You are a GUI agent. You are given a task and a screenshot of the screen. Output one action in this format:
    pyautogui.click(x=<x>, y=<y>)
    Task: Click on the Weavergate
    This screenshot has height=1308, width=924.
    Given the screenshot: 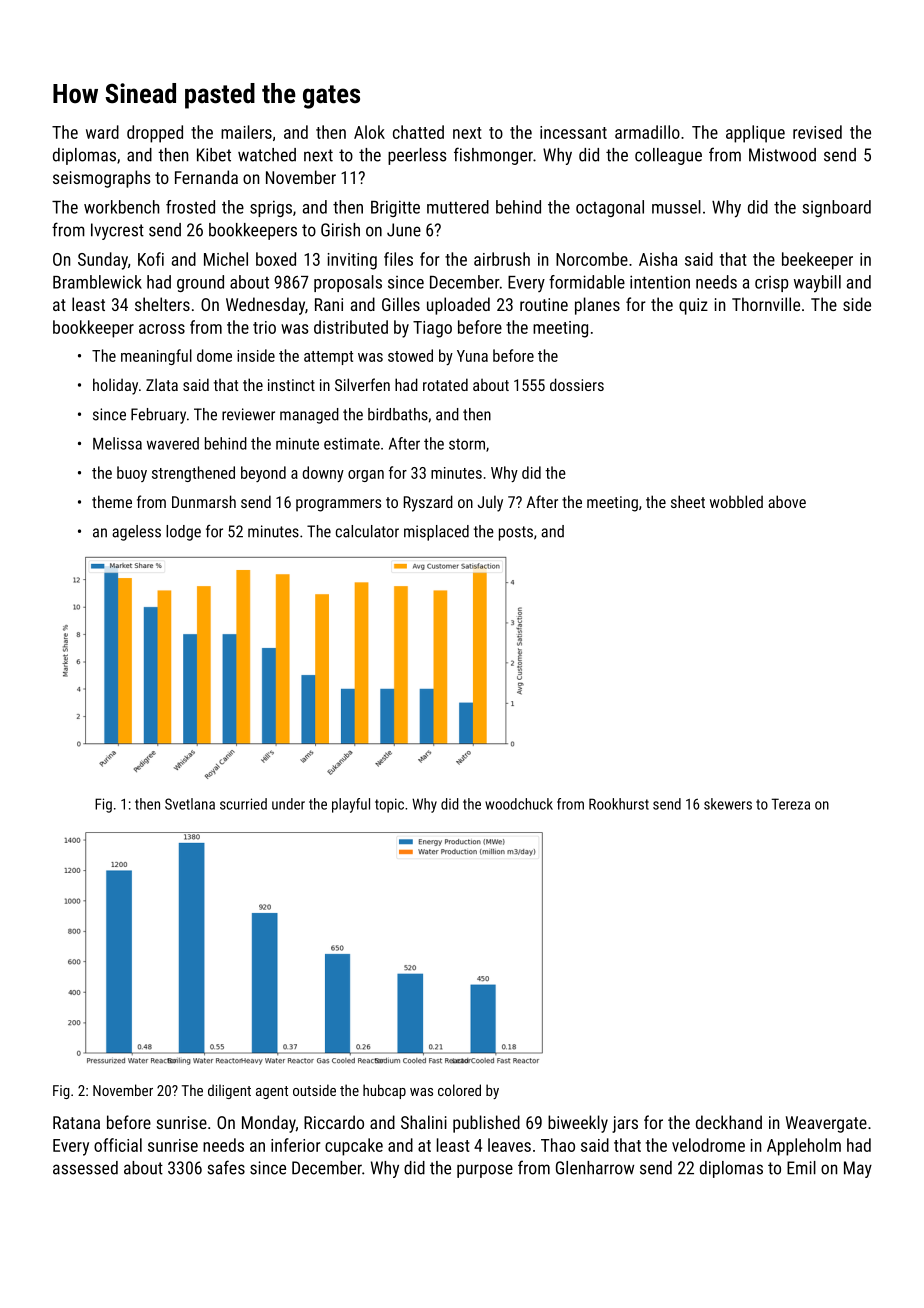 What is the action you would take?
    pyautogui.click(x=826, y=1124)
